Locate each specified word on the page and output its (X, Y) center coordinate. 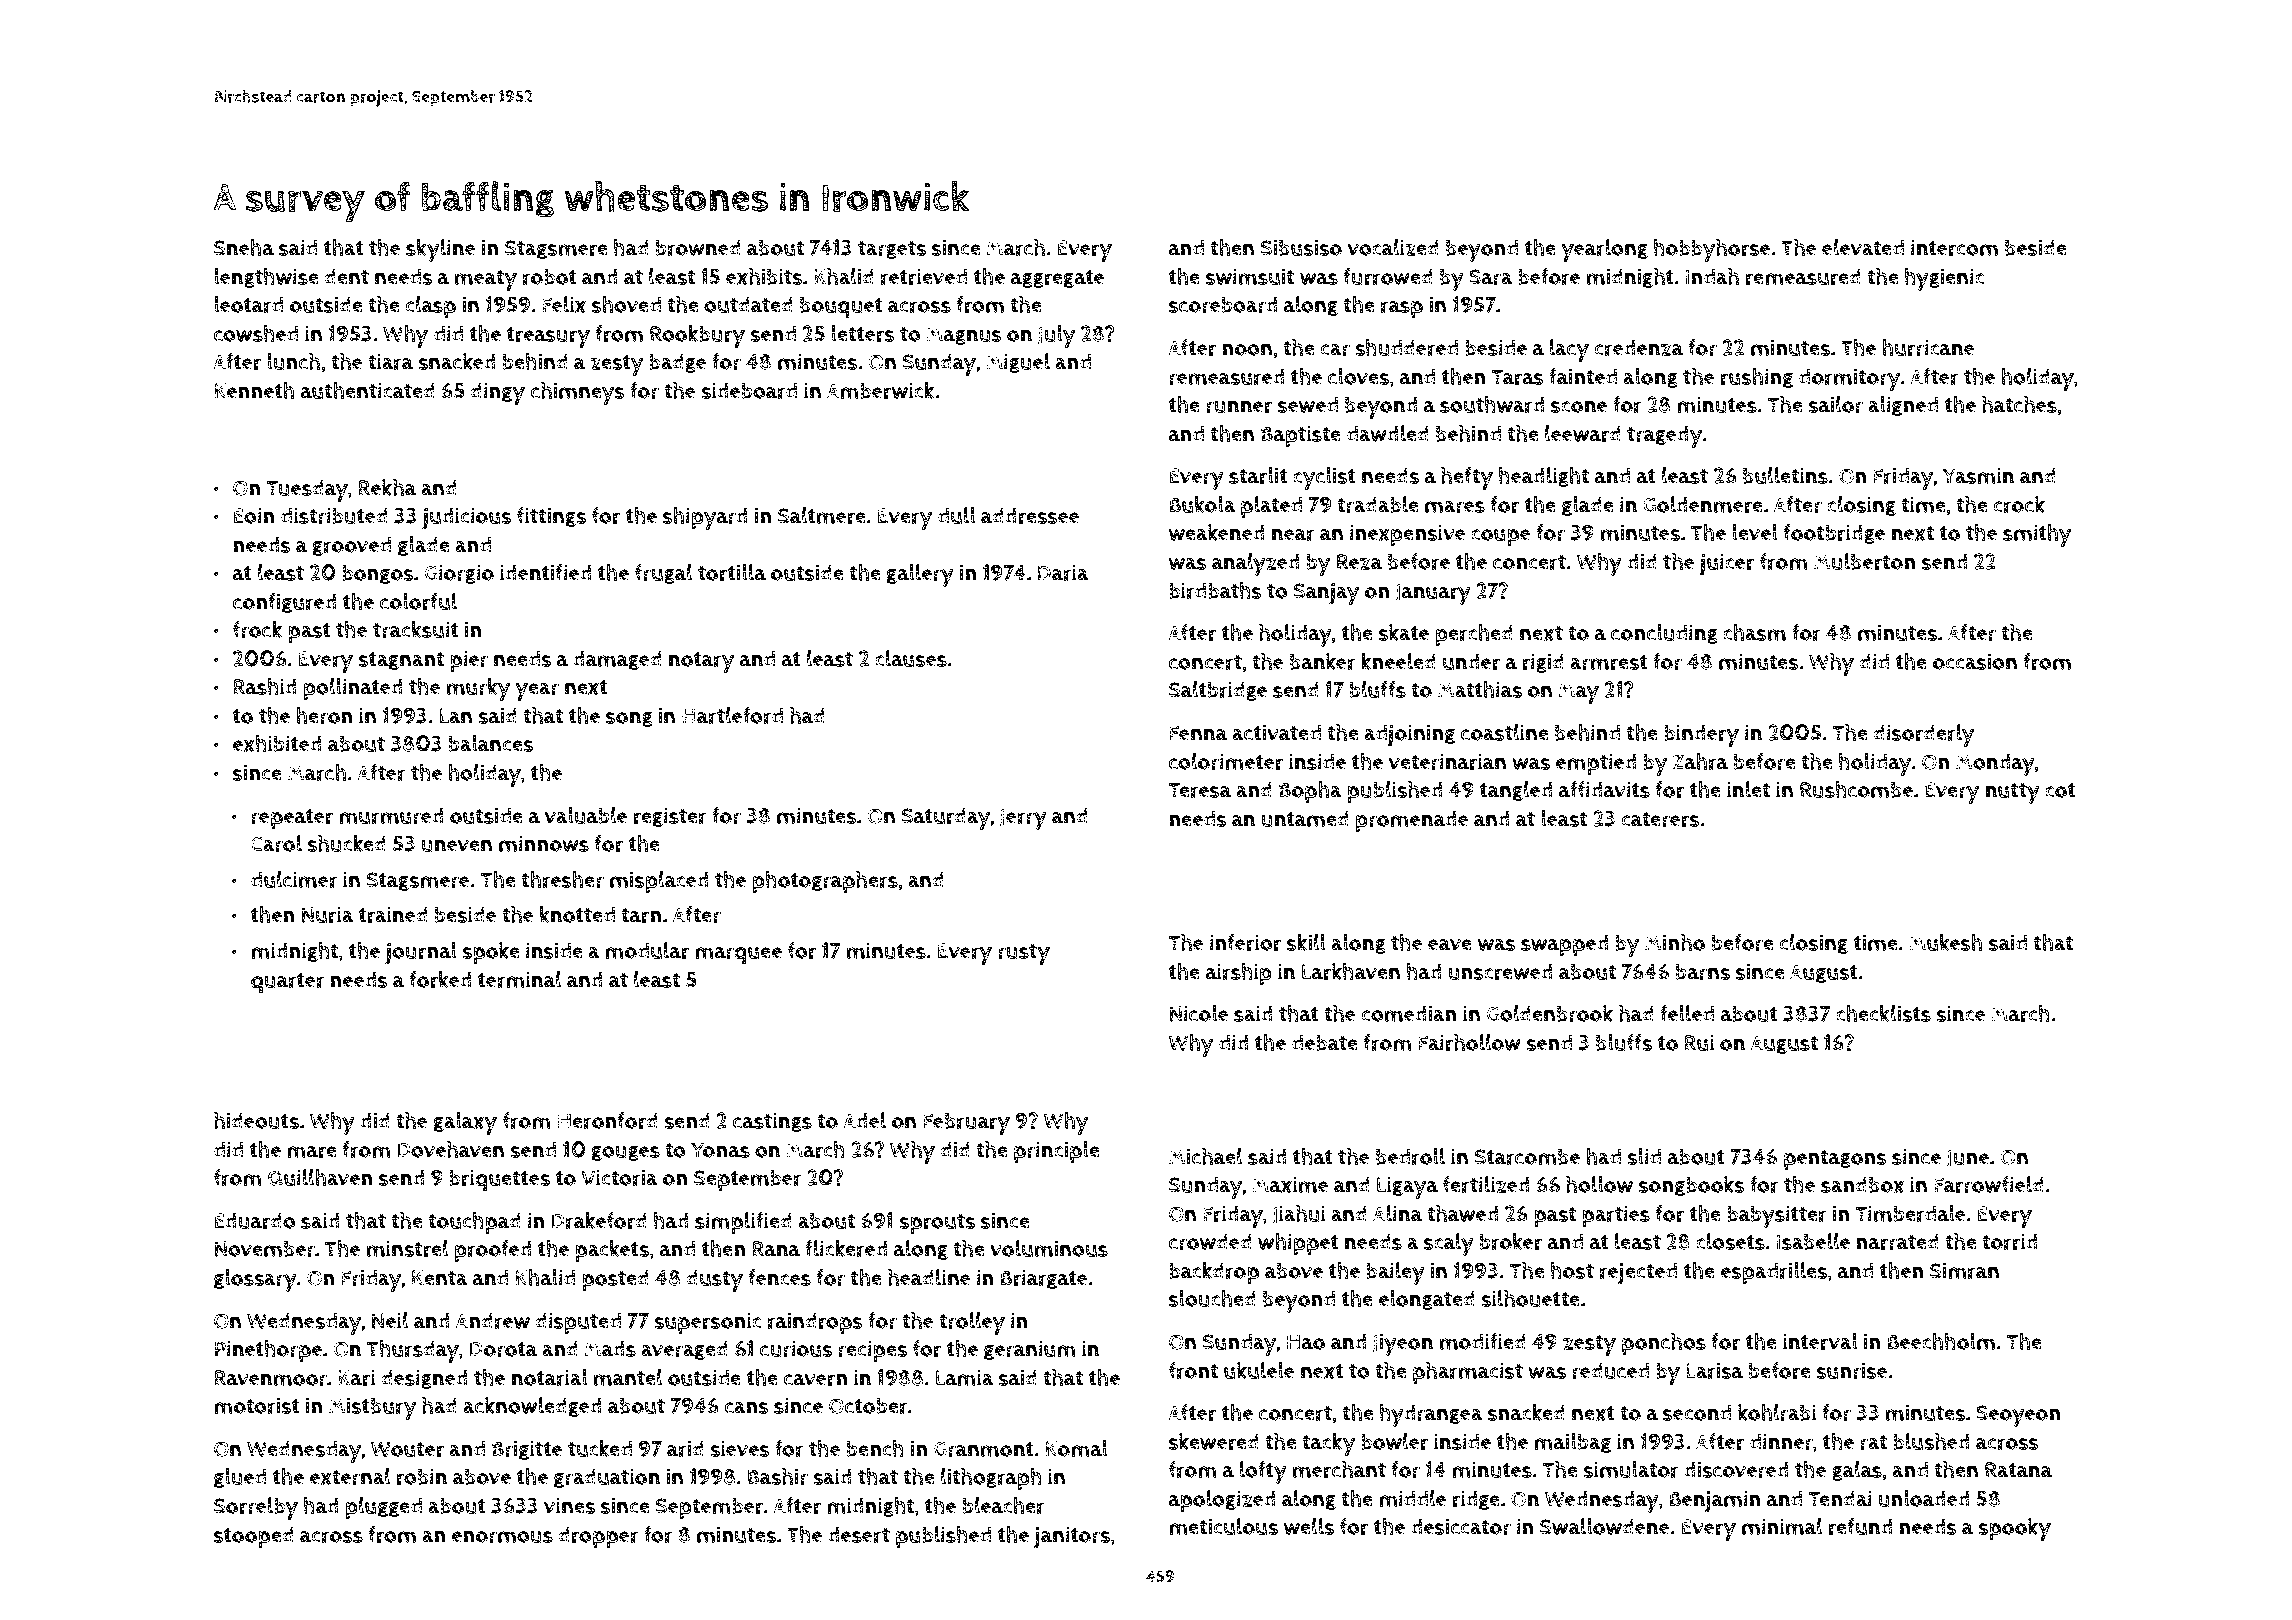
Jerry (1023, 819)
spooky (2014, 1529)
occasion (1974, 661)
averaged (684, 1350)
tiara (391, 361)
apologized (1222, 1501)
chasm (1754, 632)
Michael (1206, 1156)
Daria (1063, 572)
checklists (1883, 1013)
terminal (520, 979)
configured (285, 603)
